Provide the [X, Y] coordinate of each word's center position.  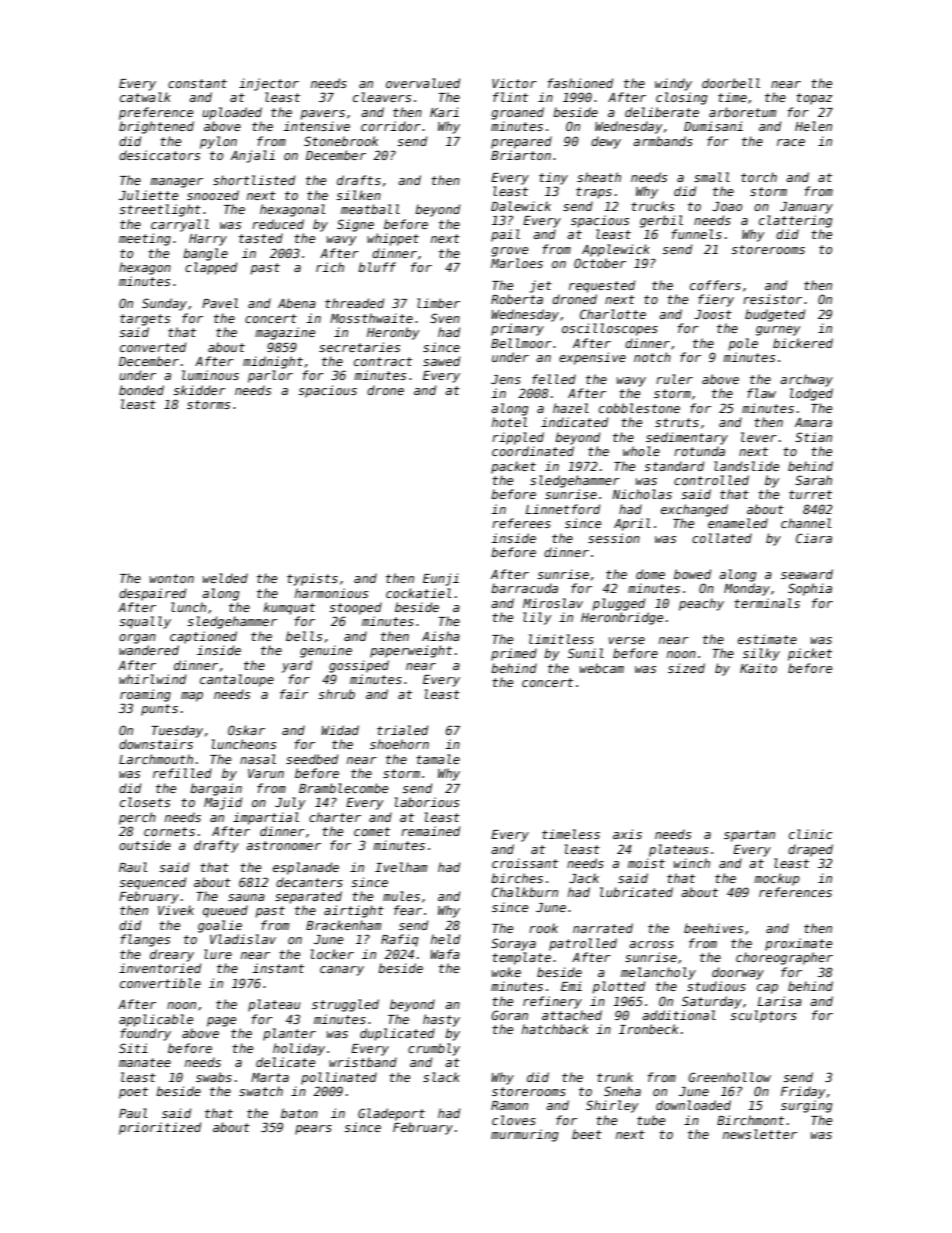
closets [145, 802]
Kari [444, 112]
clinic [810, 834]
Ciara [814, 538]
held [445, 939]
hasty [441, 1020]
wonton [172, 578]
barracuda [524, 588]
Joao [727, 206]
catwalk [145, 97]
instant [278, 968]
